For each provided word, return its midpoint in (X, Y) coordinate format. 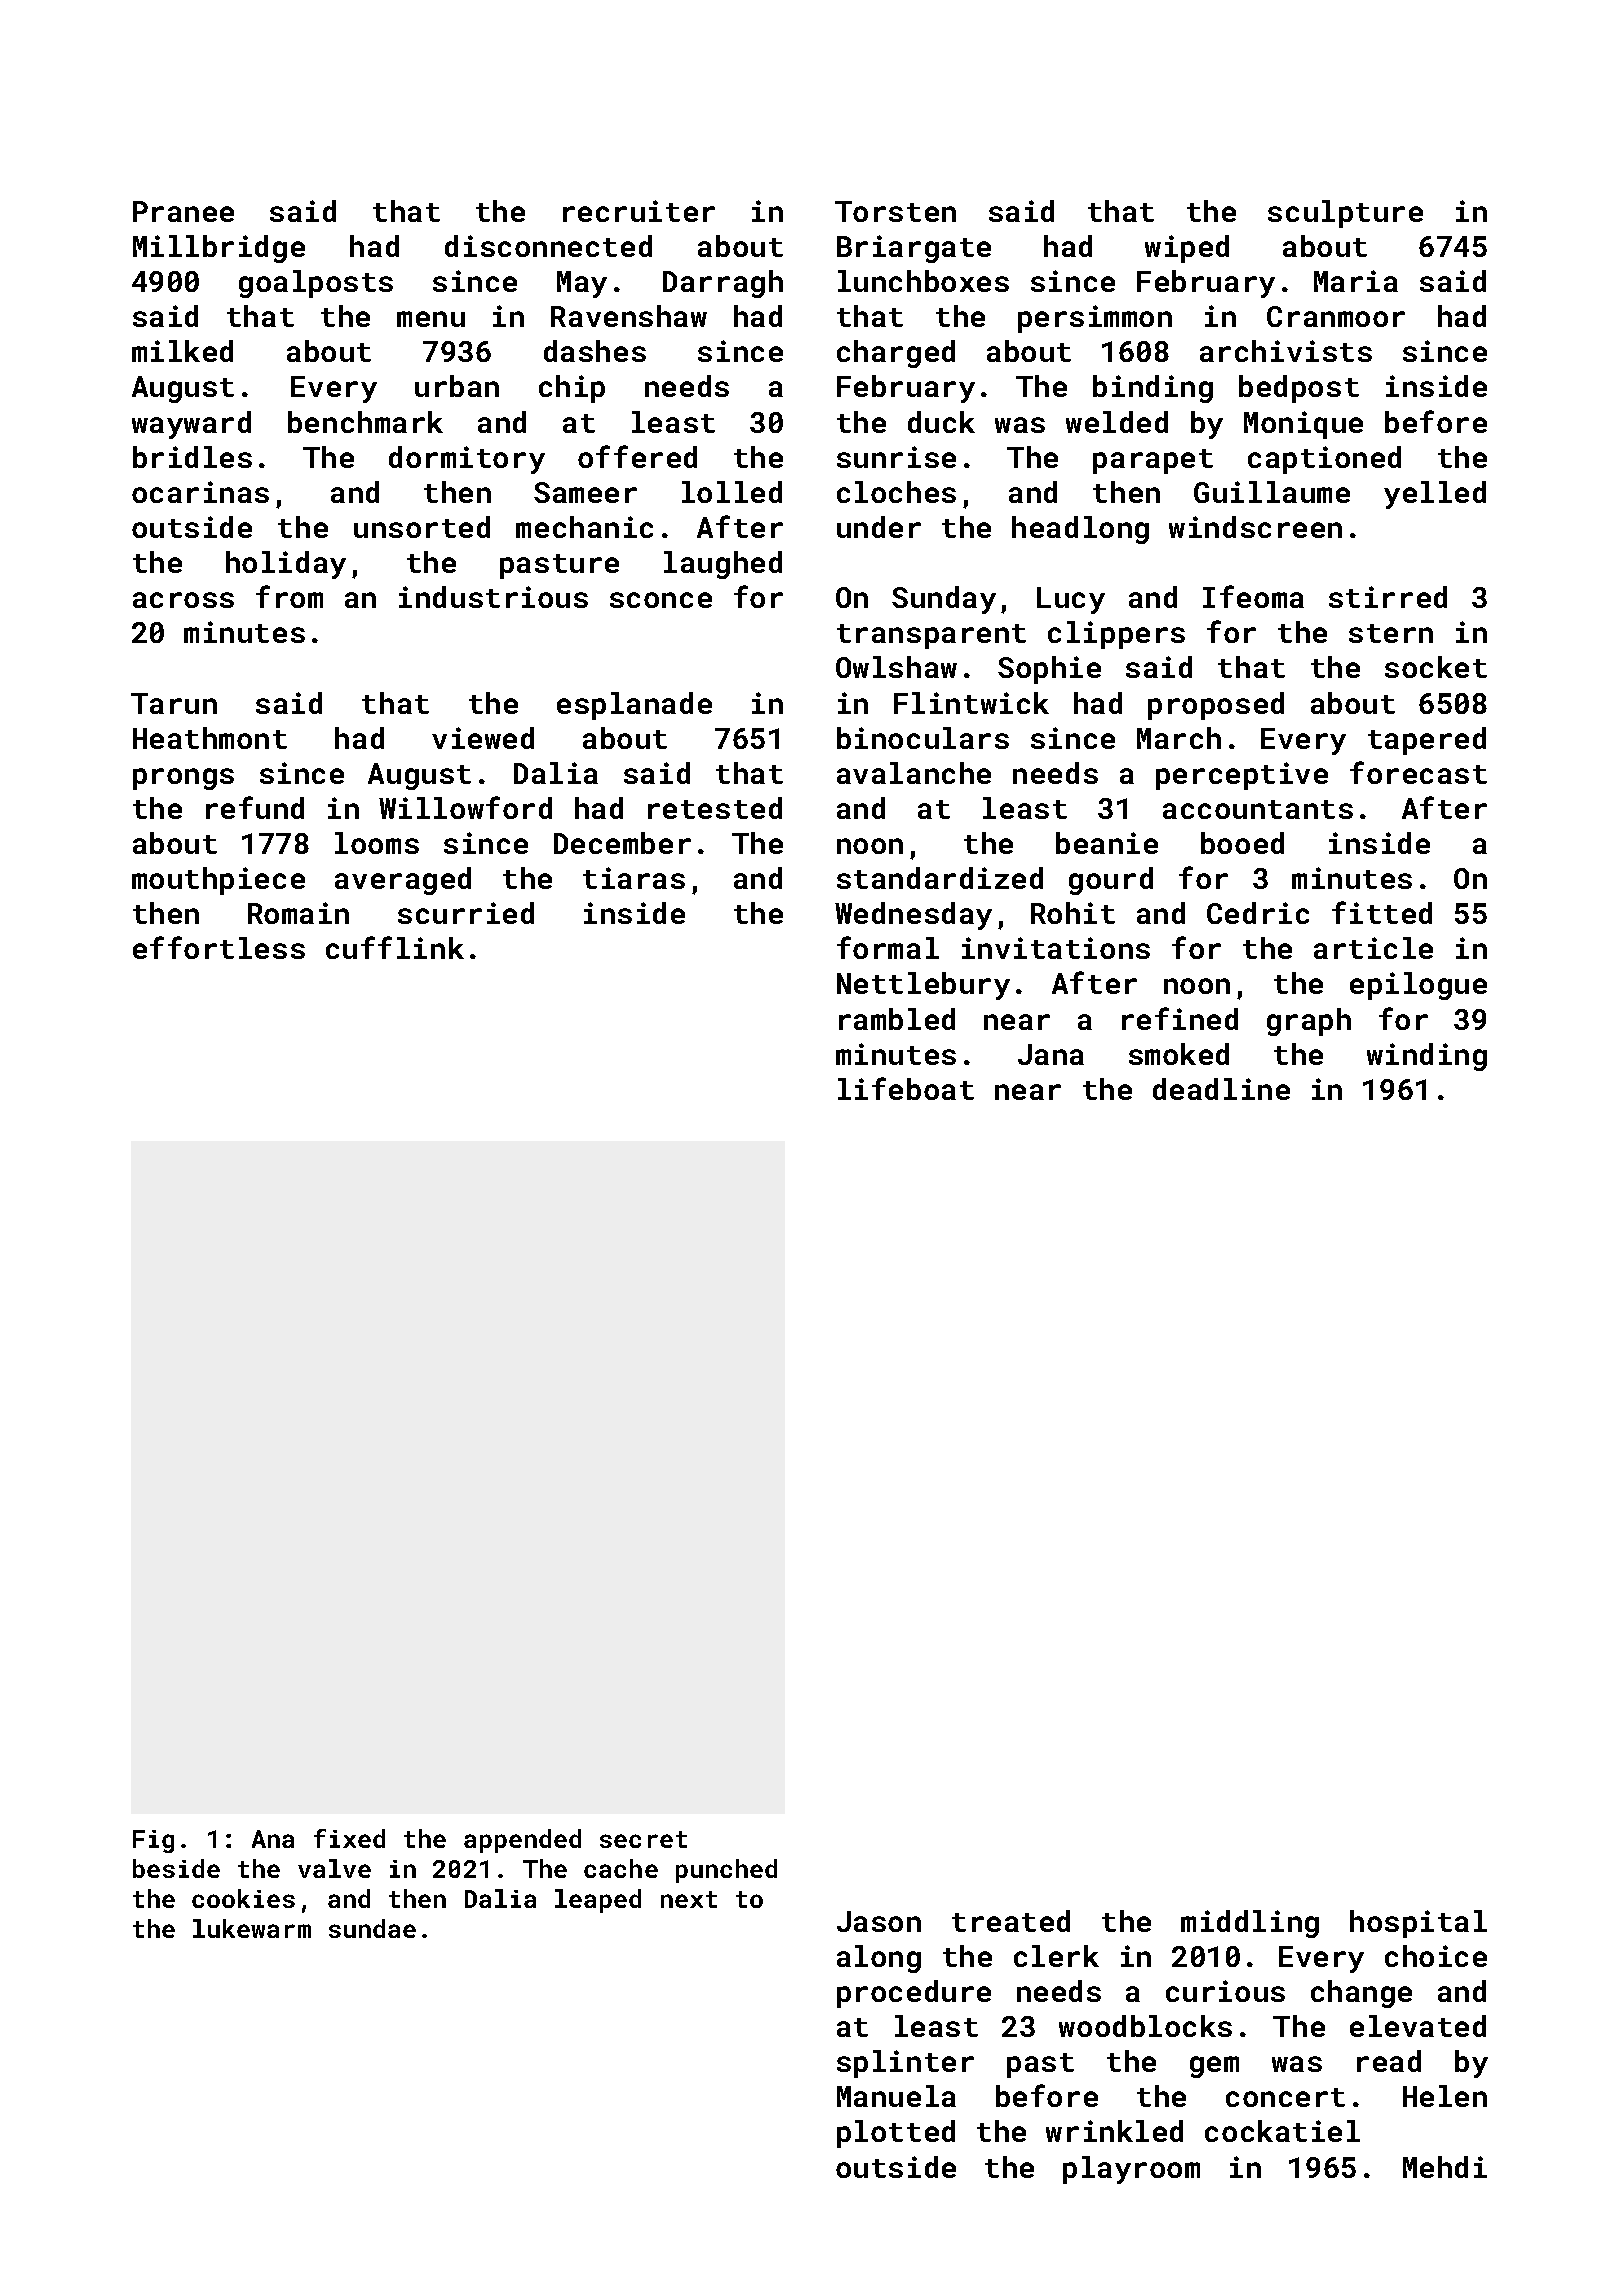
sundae (372, 1928)
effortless (219, 947)
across (183, 600)
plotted (896, 2134)
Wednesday (913, 916)
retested (715, 808)
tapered (1427, 741)
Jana (1051, 1054)
